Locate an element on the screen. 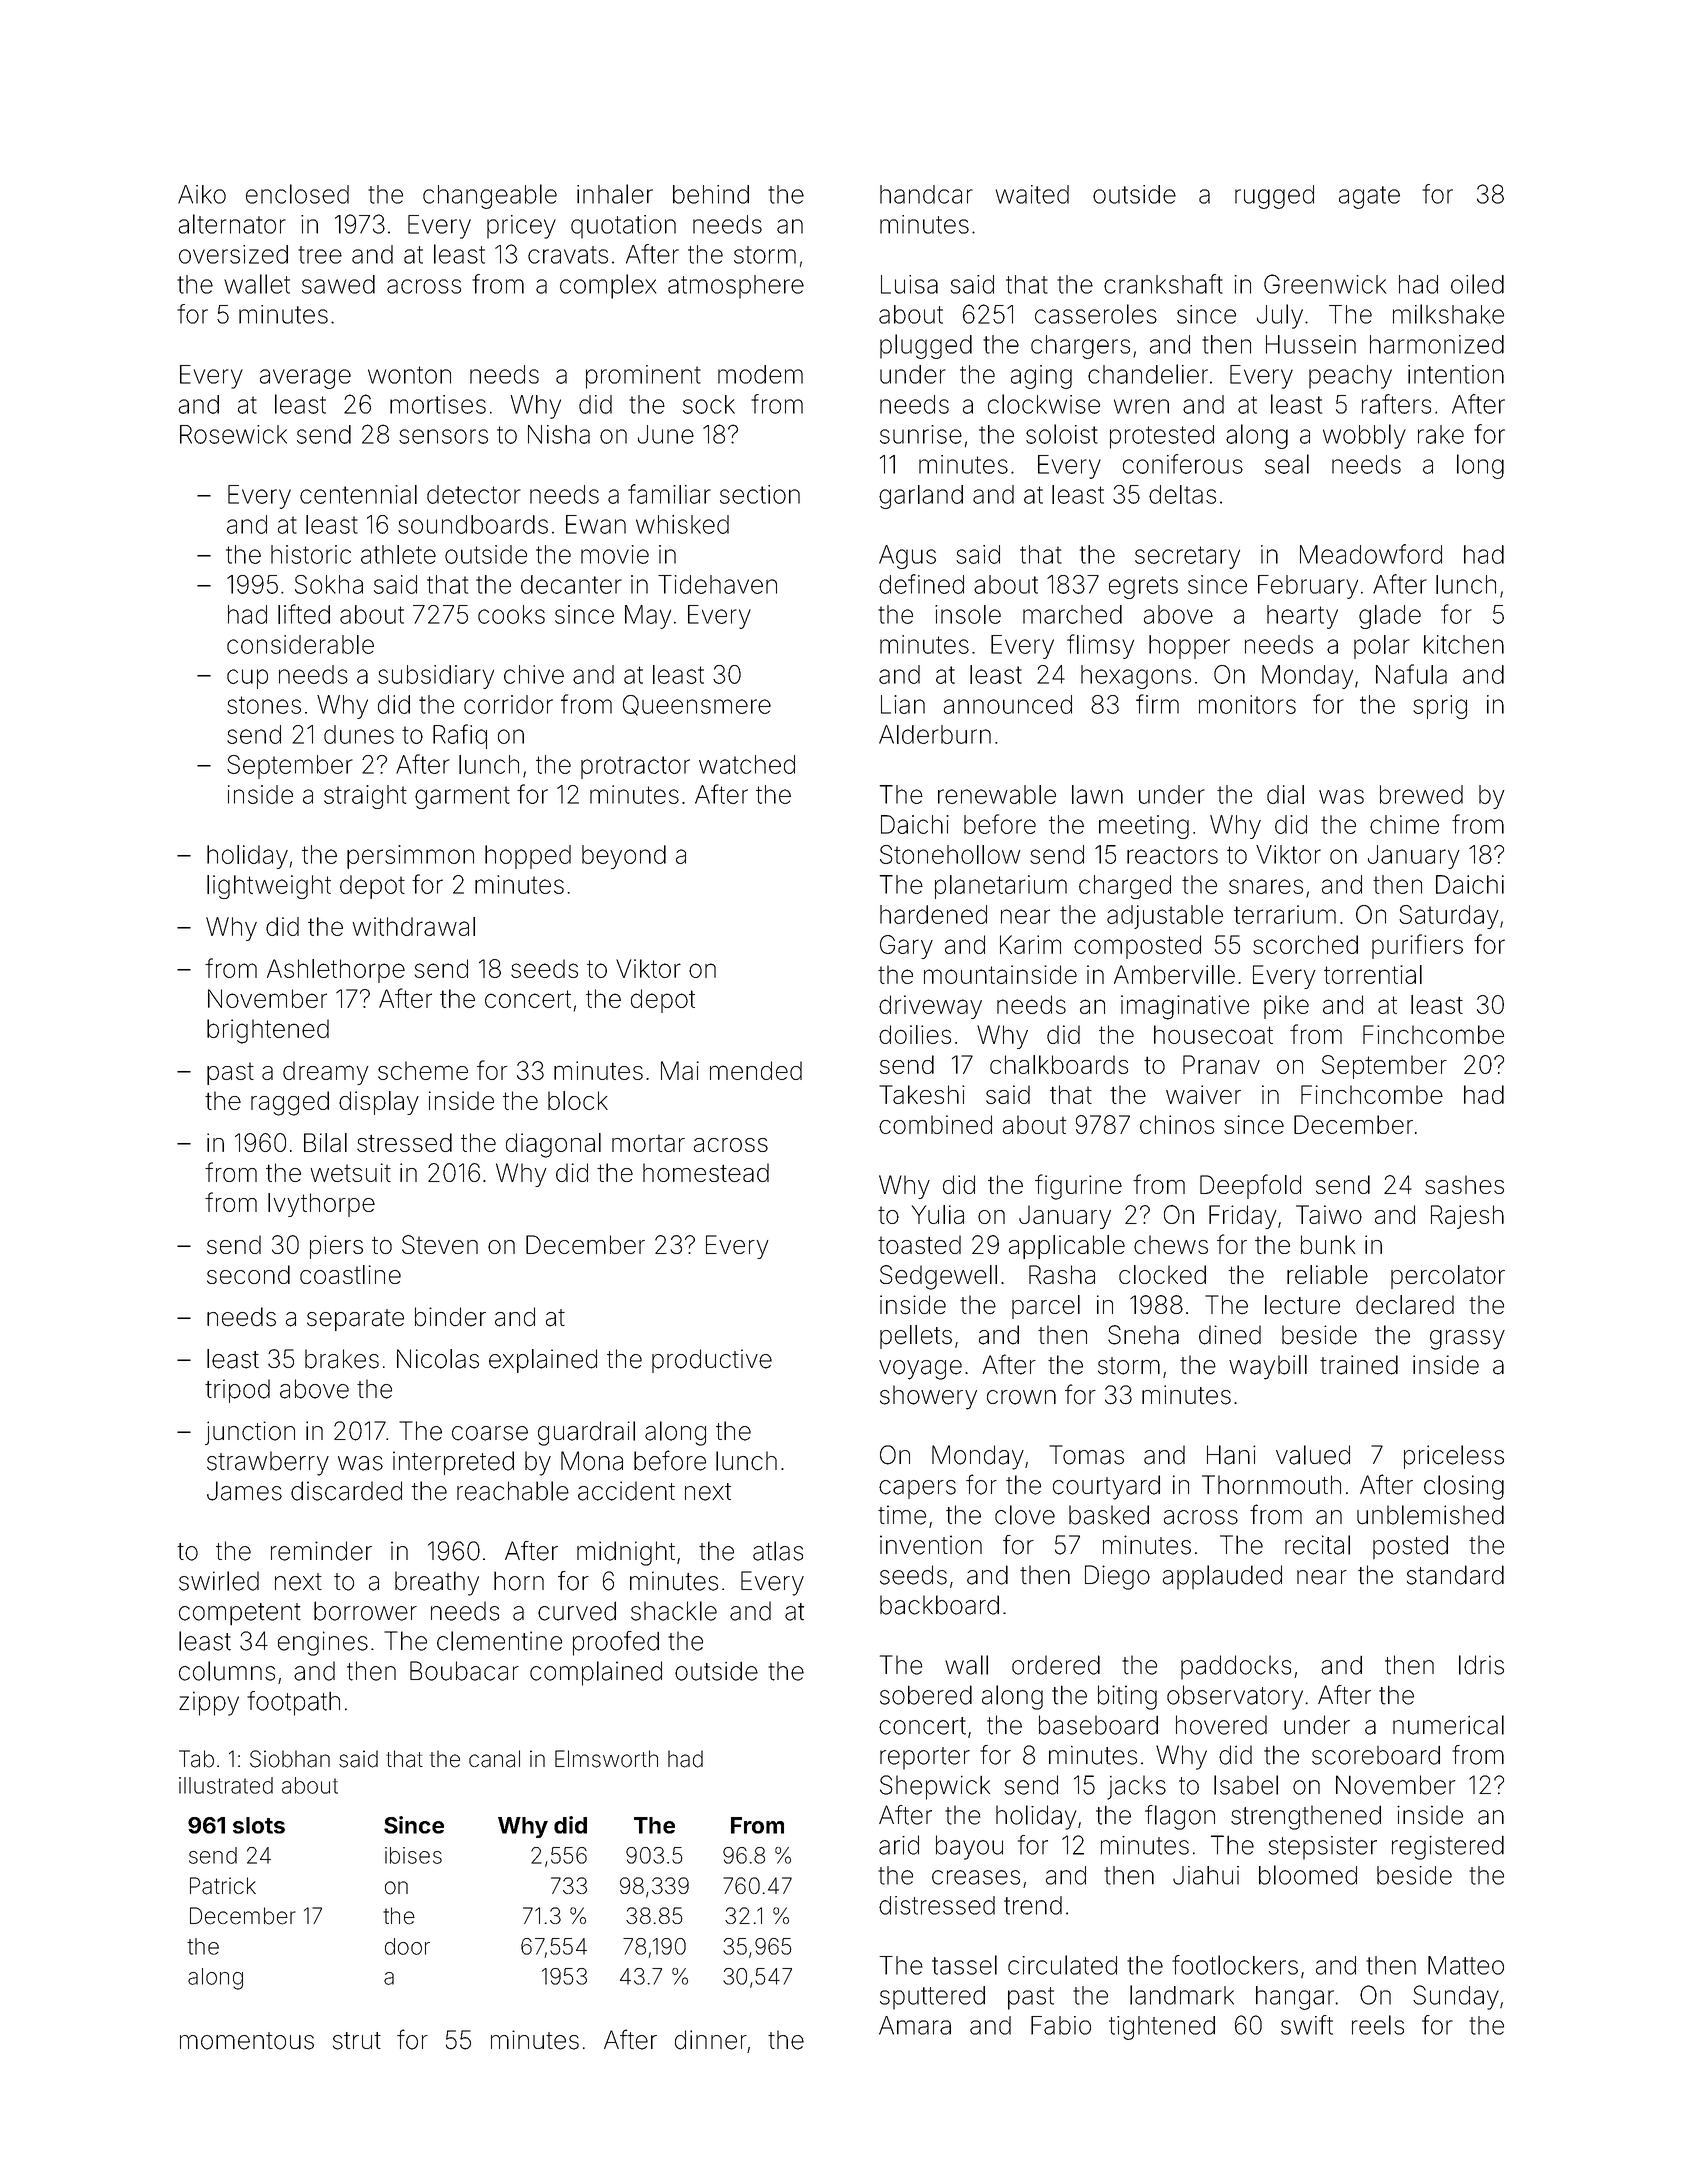 Image resolution: width=1683 pixels, height=2178 pixels. torrential is located at coordinates (1373, 974).
